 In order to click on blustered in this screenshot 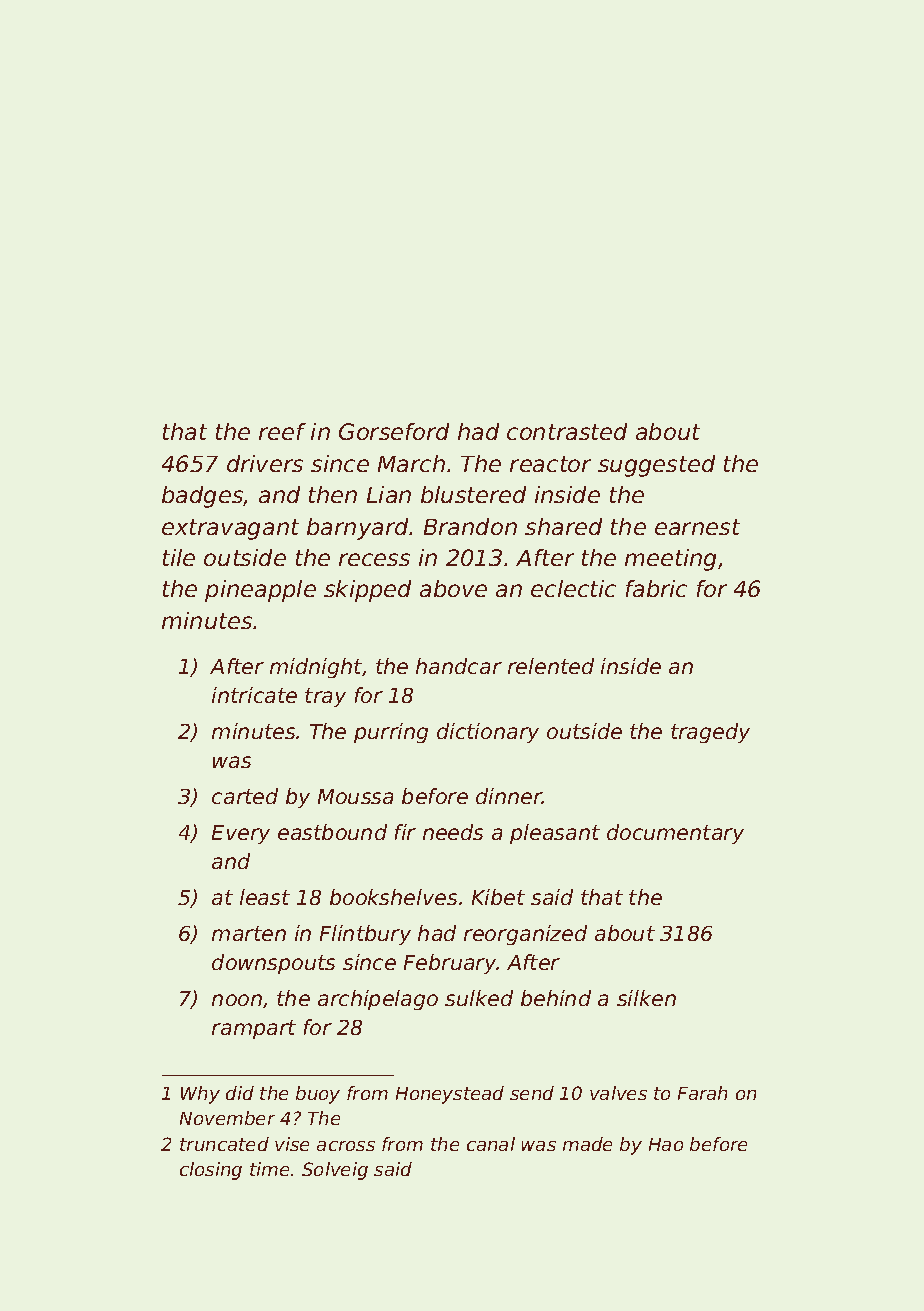, I will do `click(473, 494)`.
